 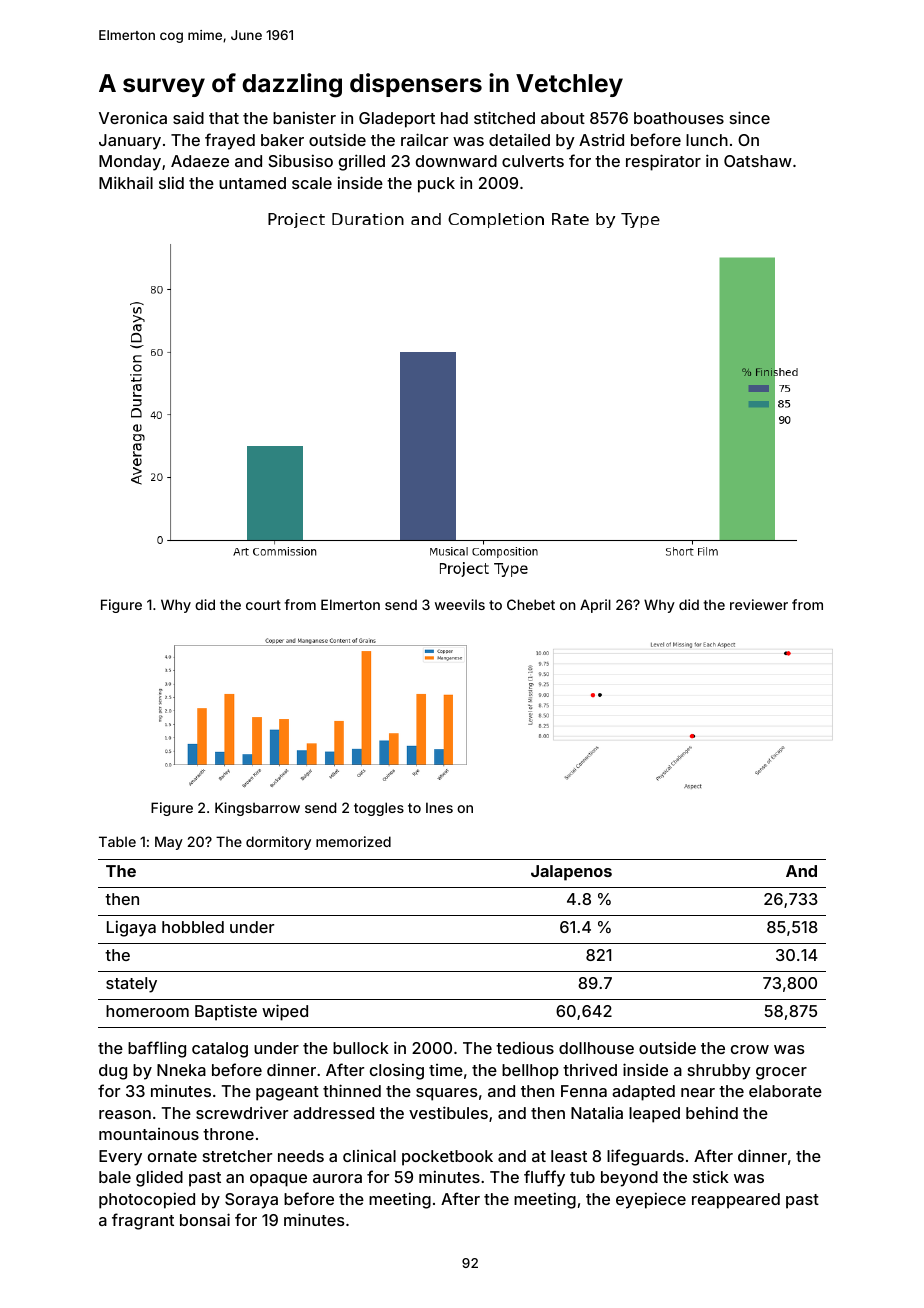 I want to click on untamed, so click(x=252, y=183).
